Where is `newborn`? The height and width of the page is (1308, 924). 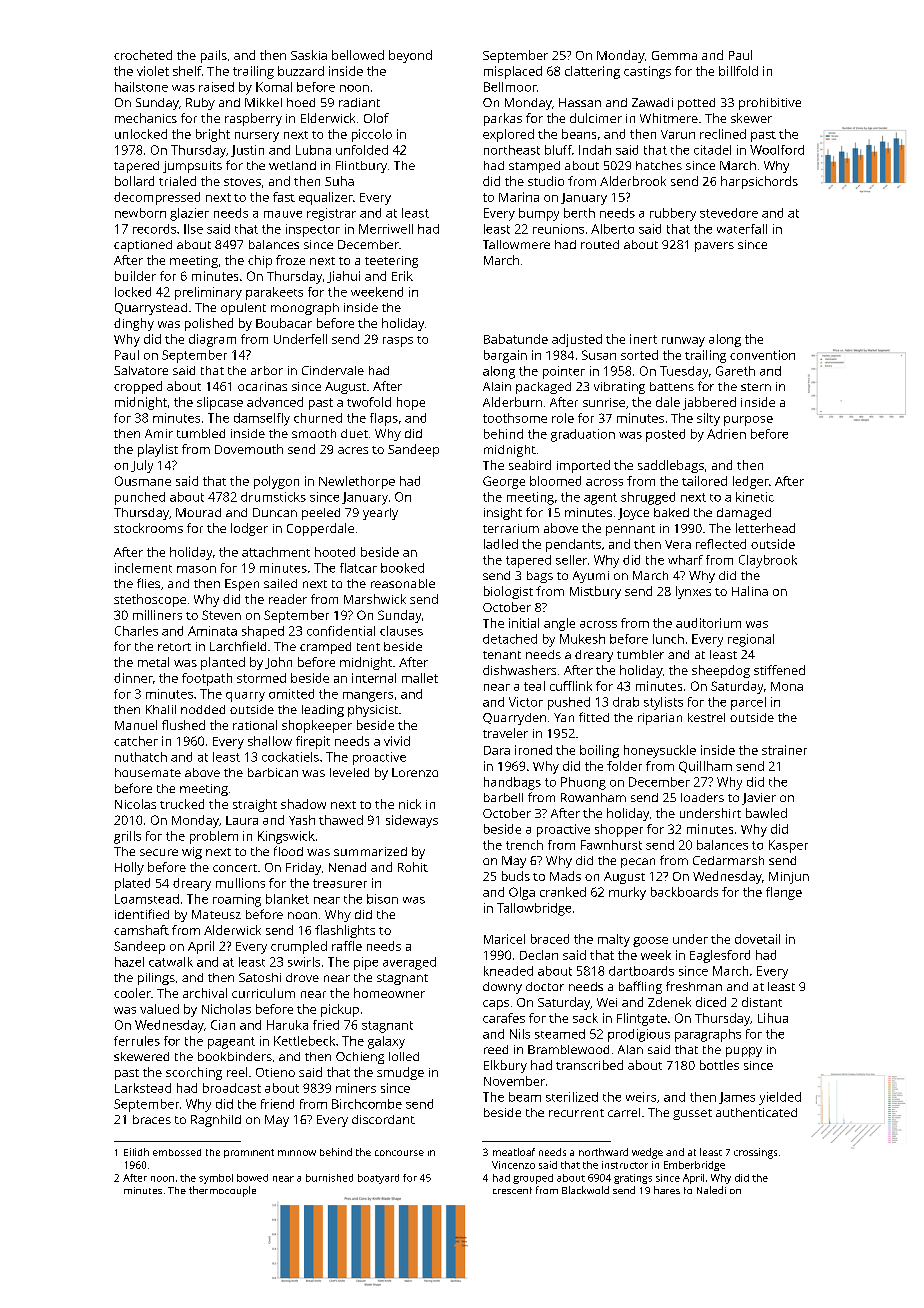 newborn is located at coordinates (140, 213).
